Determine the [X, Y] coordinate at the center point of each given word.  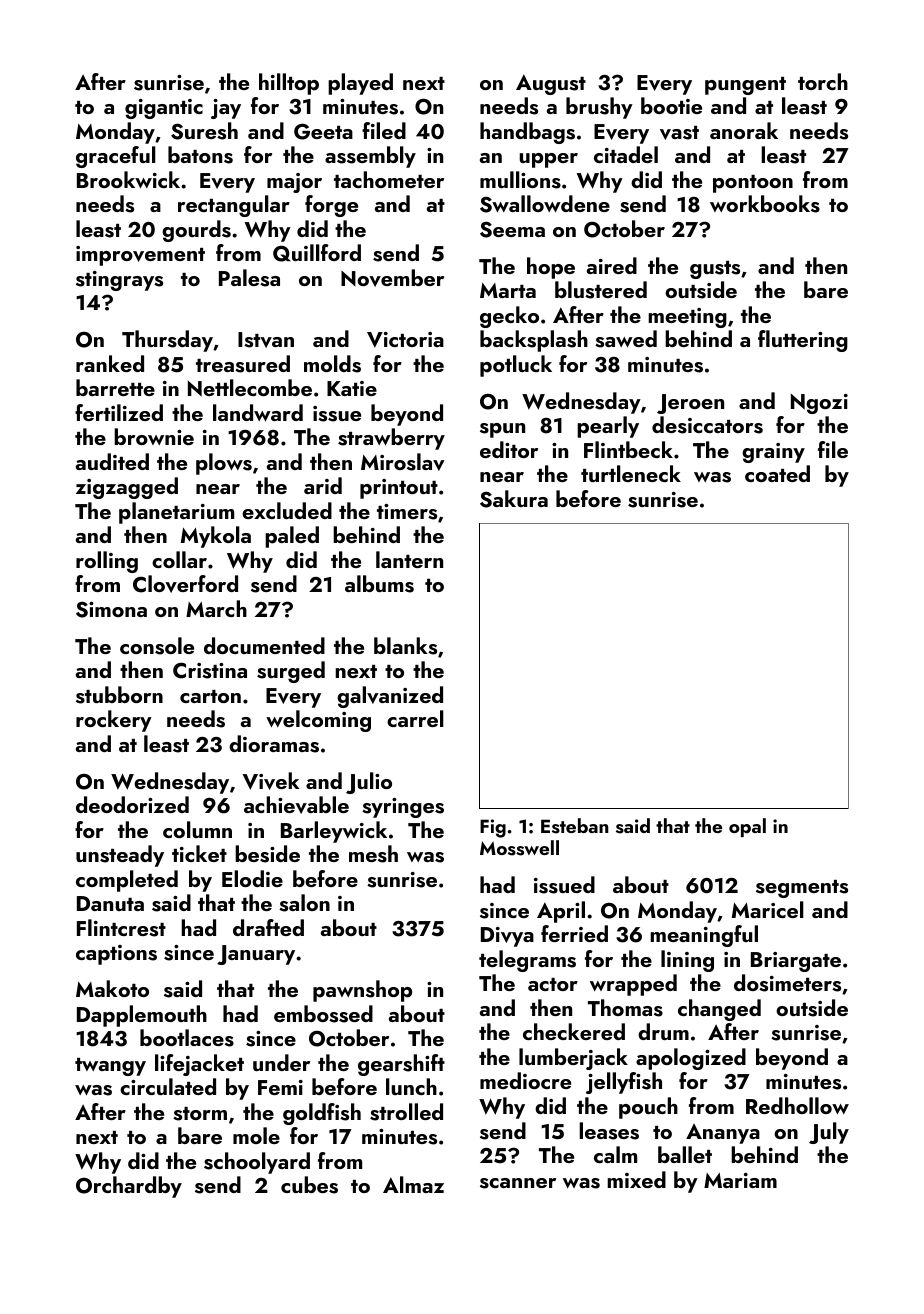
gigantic [164, 109]
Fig [493, 828]
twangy [110, 1067]
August [551, 84]
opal [747, 827]
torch [823, 81]
